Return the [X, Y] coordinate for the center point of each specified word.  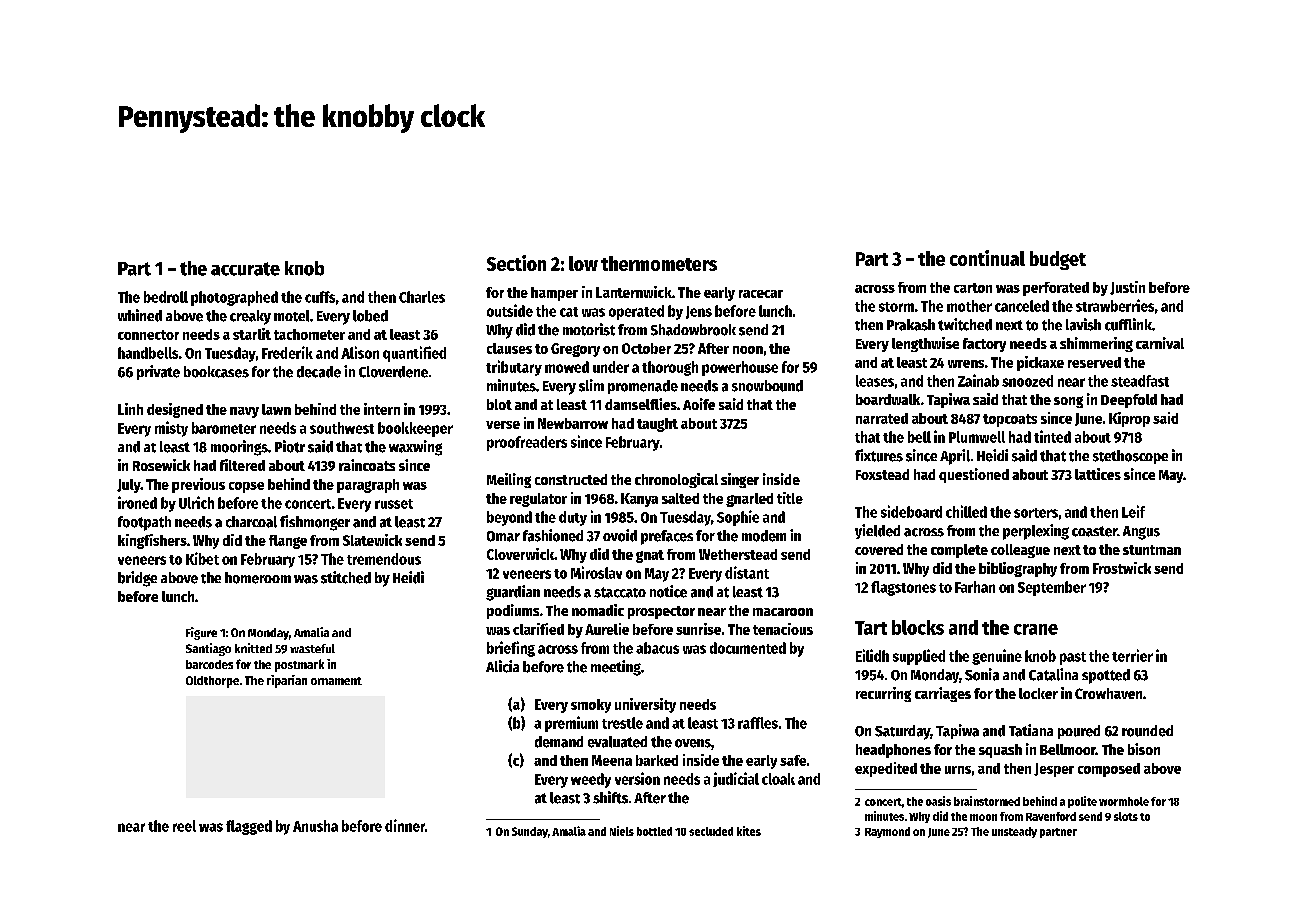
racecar [761, 294]
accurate [245, 269]
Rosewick [161, 465]
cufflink [1128, 324]
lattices [1098, 474]
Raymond [887, 832]
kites [749, 831]
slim [591, 385]
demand [559, 742]
